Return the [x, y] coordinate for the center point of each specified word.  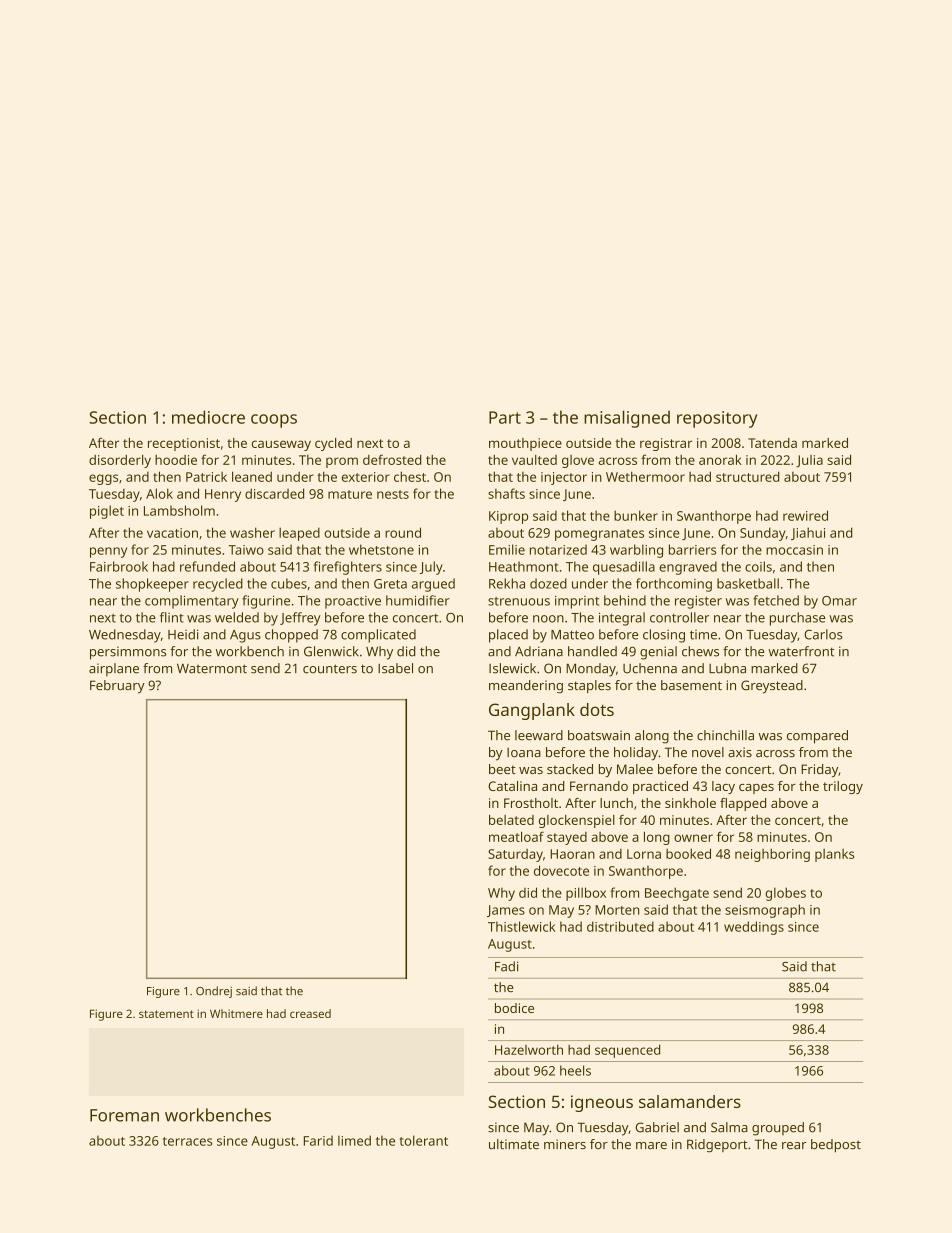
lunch [616, 803]
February [117, 687]
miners [565, 1144]
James [506, 911]
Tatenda [772, 443]
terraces [188, 1141]
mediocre [208, 417]
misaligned [627, 419]
